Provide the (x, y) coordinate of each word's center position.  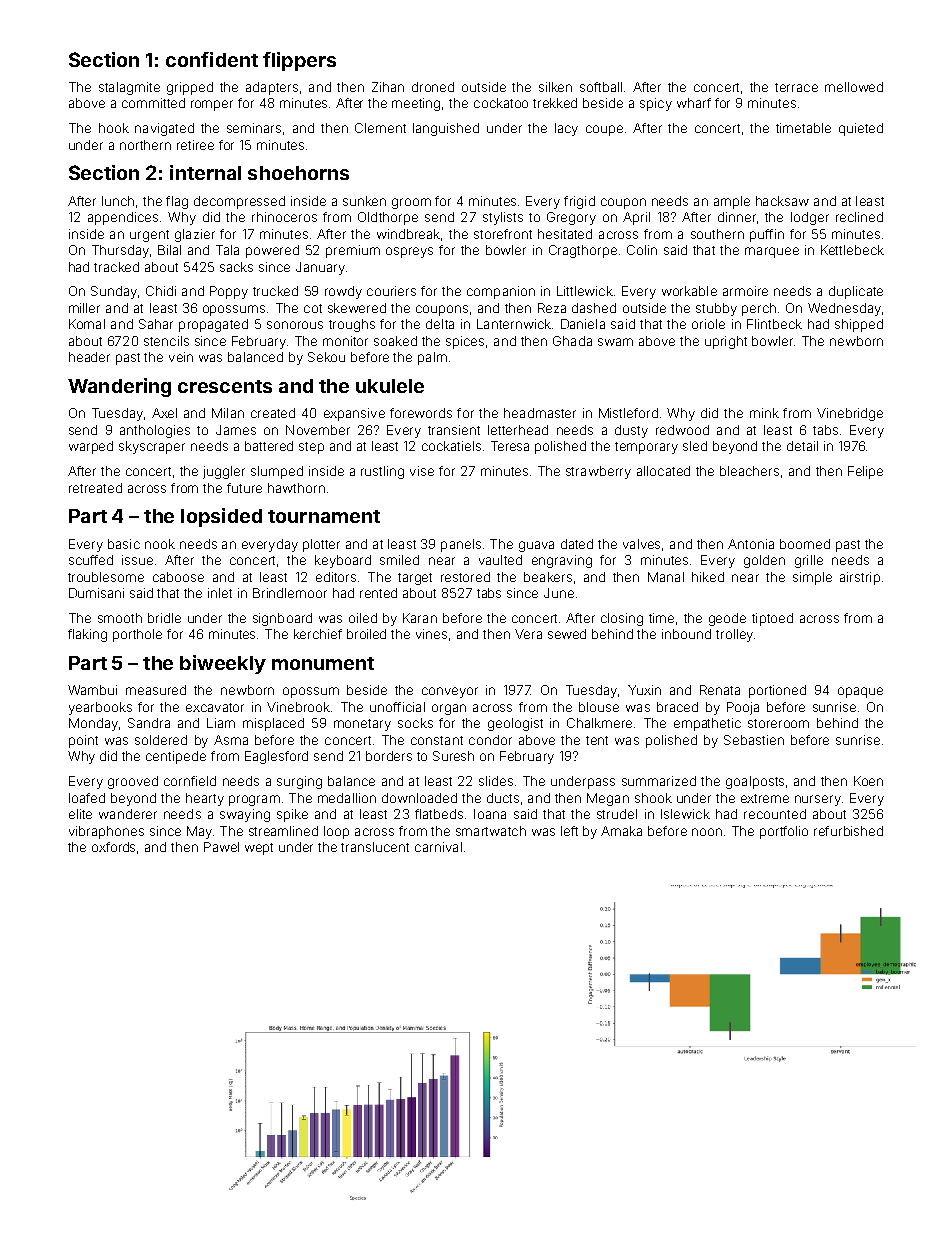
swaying (245, 815)
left (569, 831)
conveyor (450, 692)
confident (212, 59)
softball (601, 87)
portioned (777, 691)
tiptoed (772, 619)
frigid (579, 202)
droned (433, 87)
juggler (224, 472)
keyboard (343, 561)
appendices (123, 218)
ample (732, 202)
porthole (137, 635)
